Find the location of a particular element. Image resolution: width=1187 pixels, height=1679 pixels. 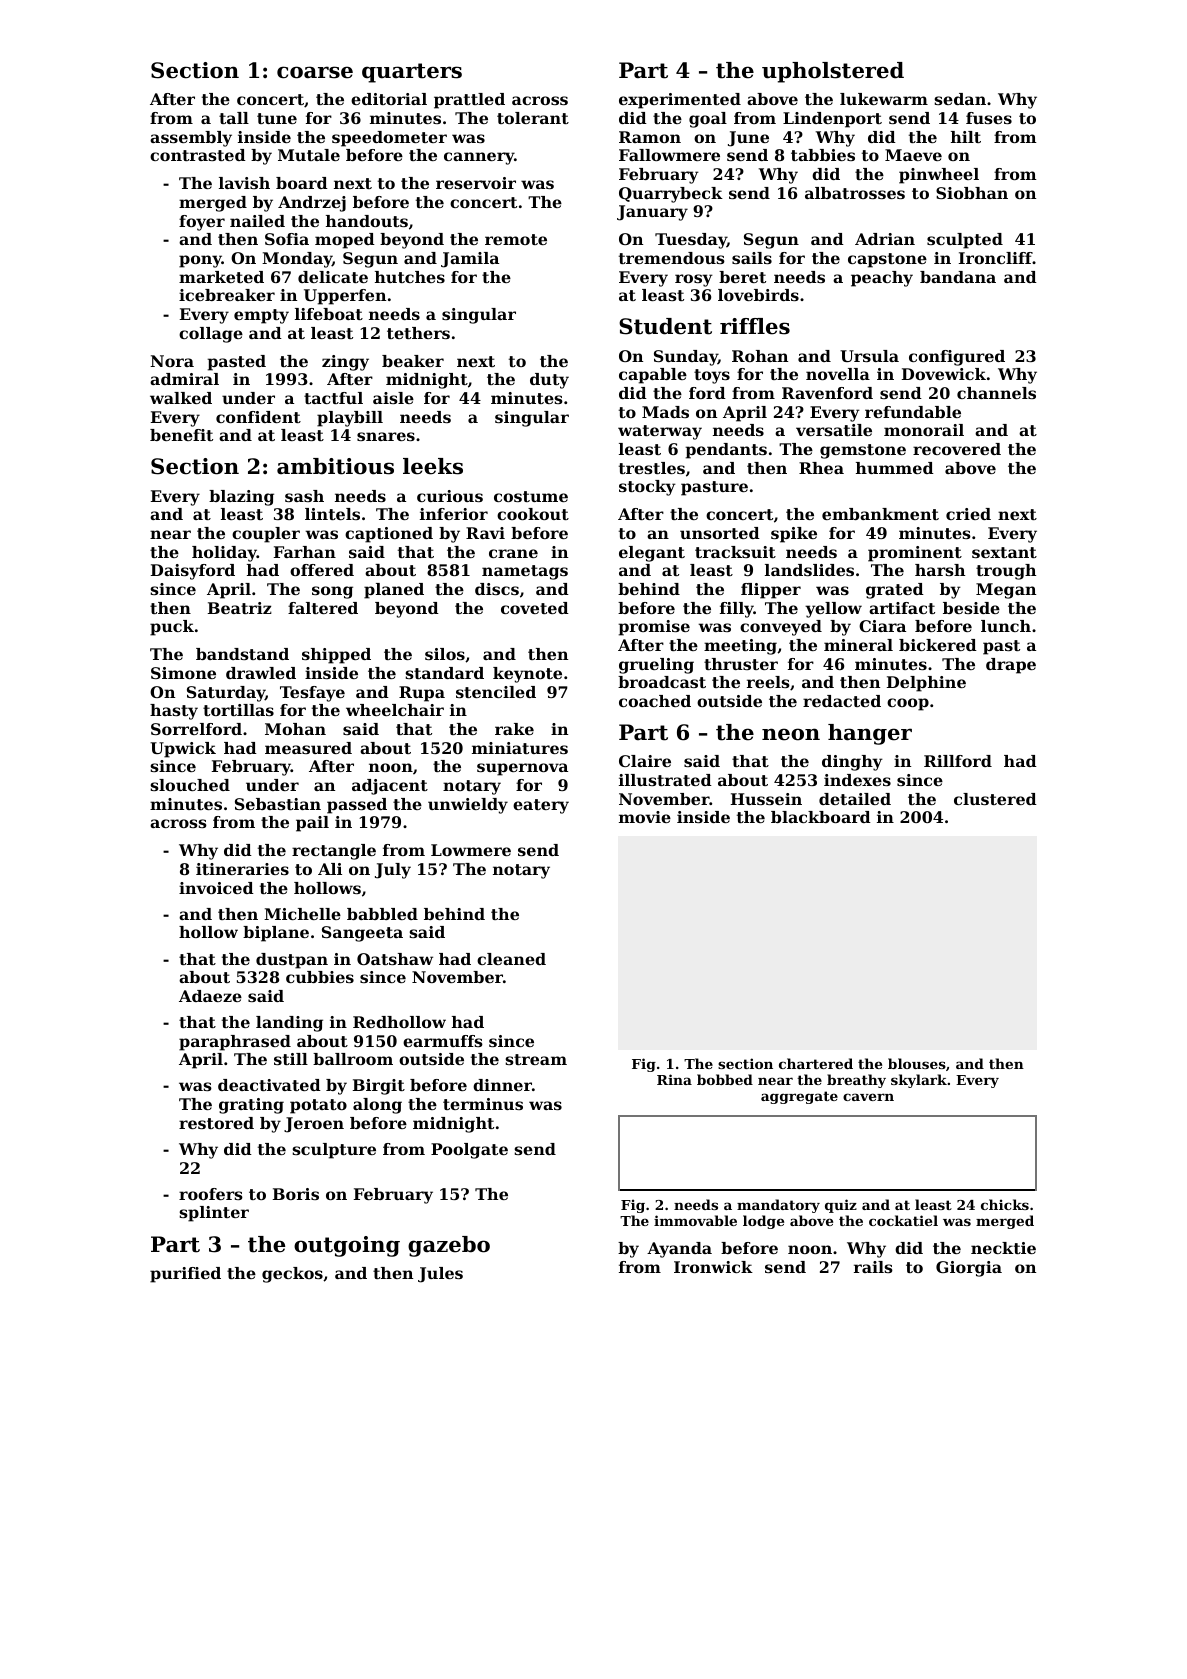

holiday is located at coordinates (224, 554).
